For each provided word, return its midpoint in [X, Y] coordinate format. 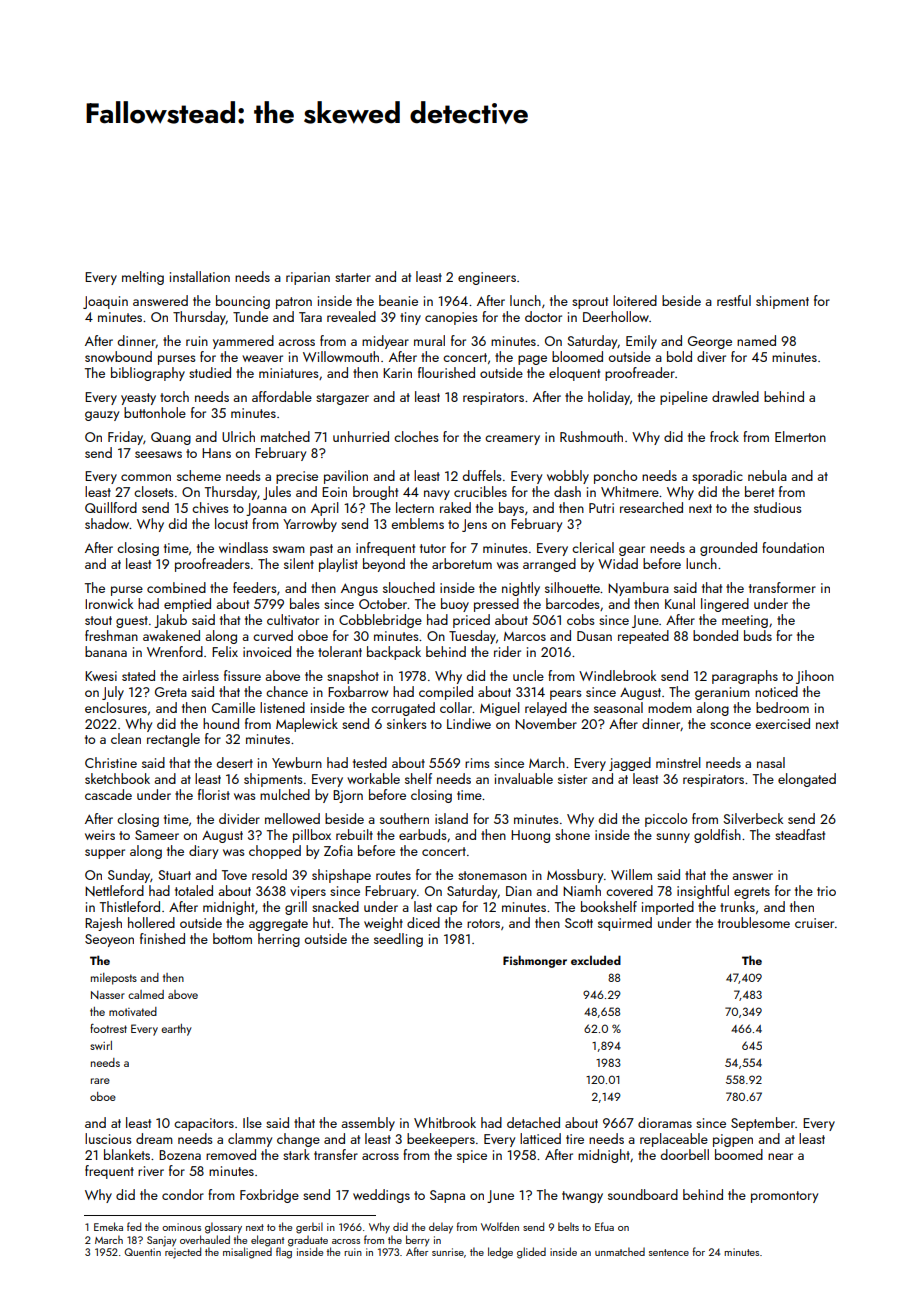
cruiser [814, 923]
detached [533, 1122]
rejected [183, 1253]
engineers [487, 278]
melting [143, 278]
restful [734, 300]
